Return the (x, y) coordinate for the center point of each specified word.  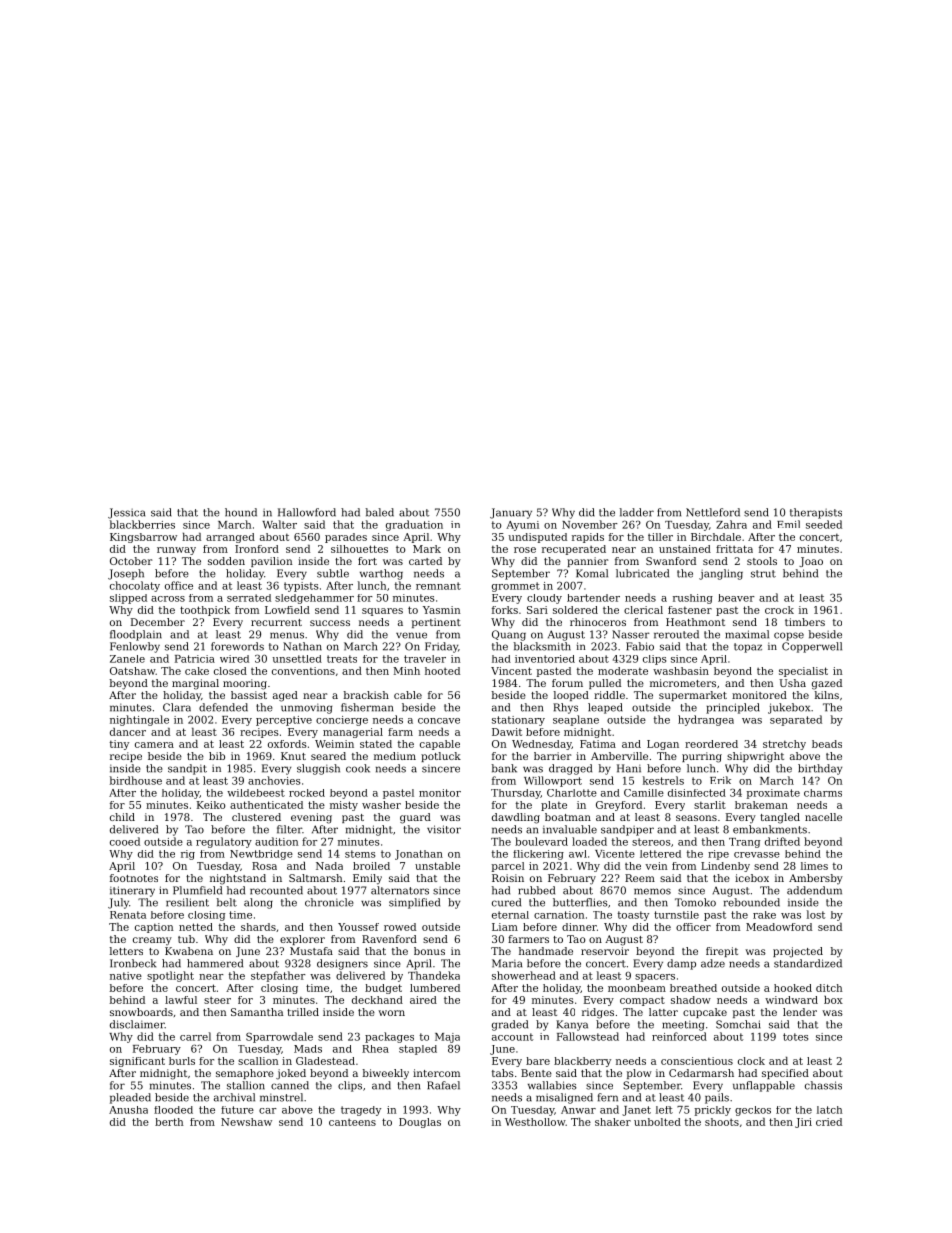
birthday (820, 769)
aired (423, 1000)
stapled (418, 1050)
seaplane (576, 720)
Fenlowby (135, 647)
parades (346, 538)
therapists (816, 513)
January (511, 513)
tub (186, 939)
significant (137, 1062)
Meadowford (779, 927)
